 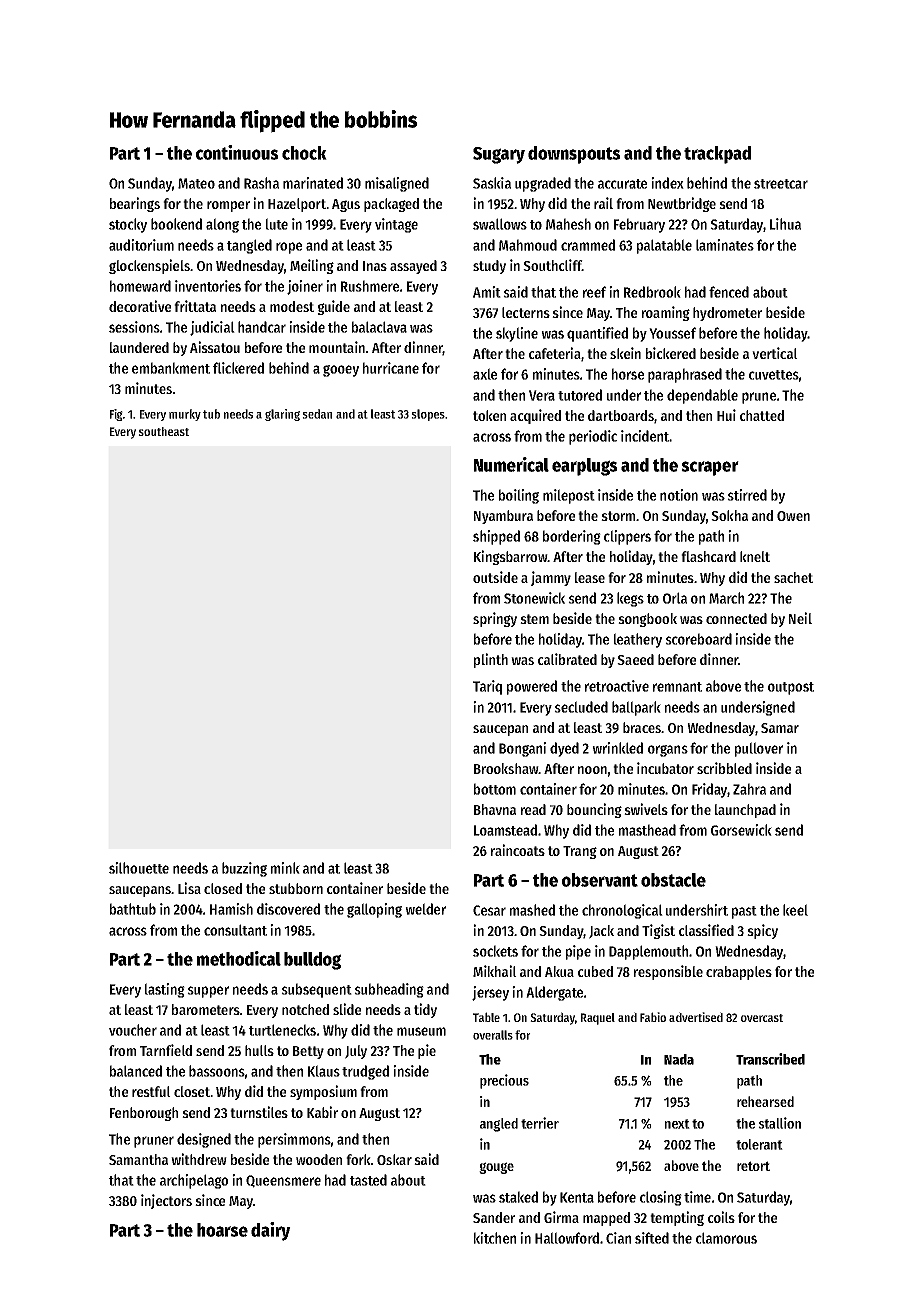 What do you see at coordinates (135, 204) in the page?
I see `bearings` at bounding box center [135, 204].
